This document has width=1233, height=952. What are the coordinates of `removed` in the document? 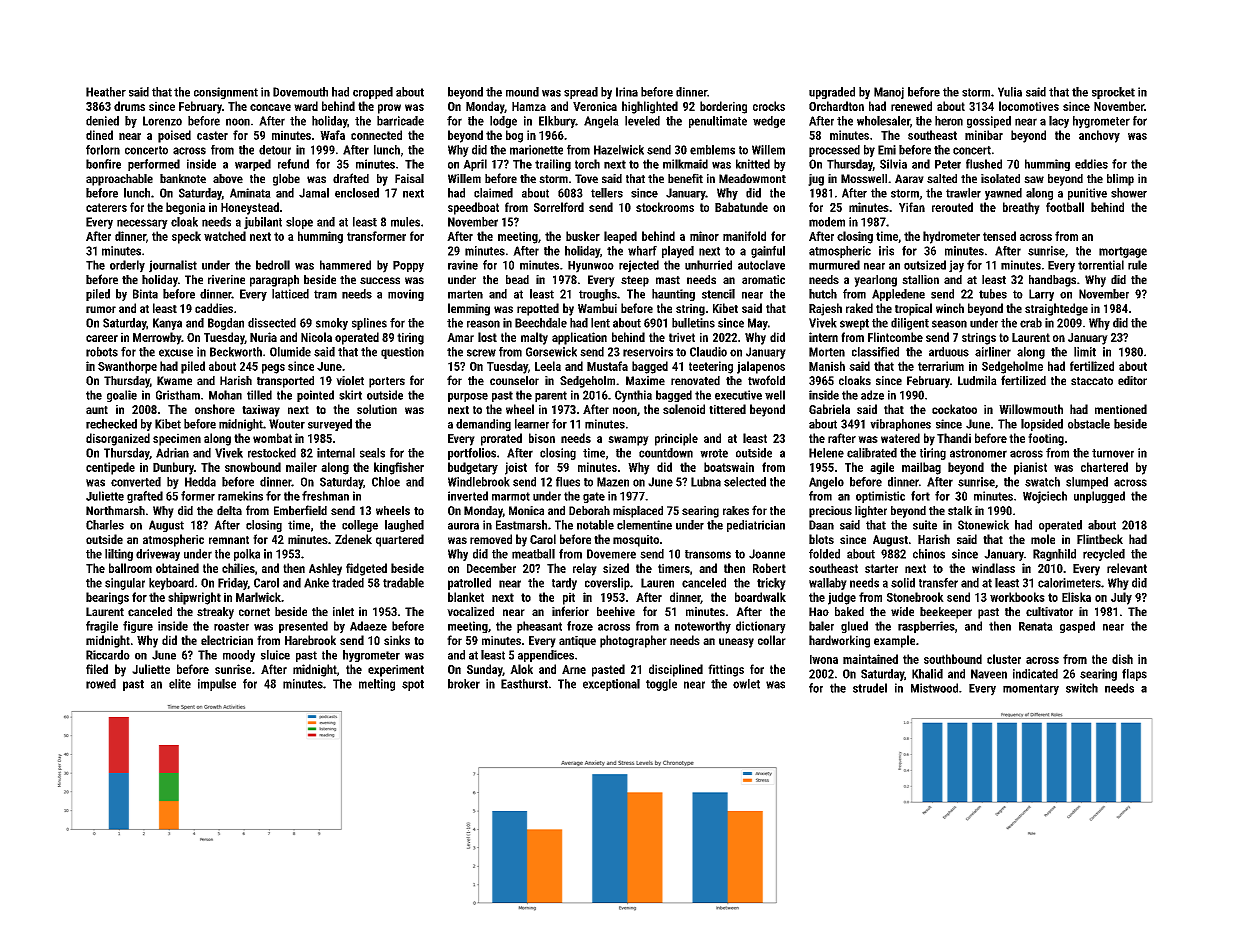 It's located at (491, 539).
